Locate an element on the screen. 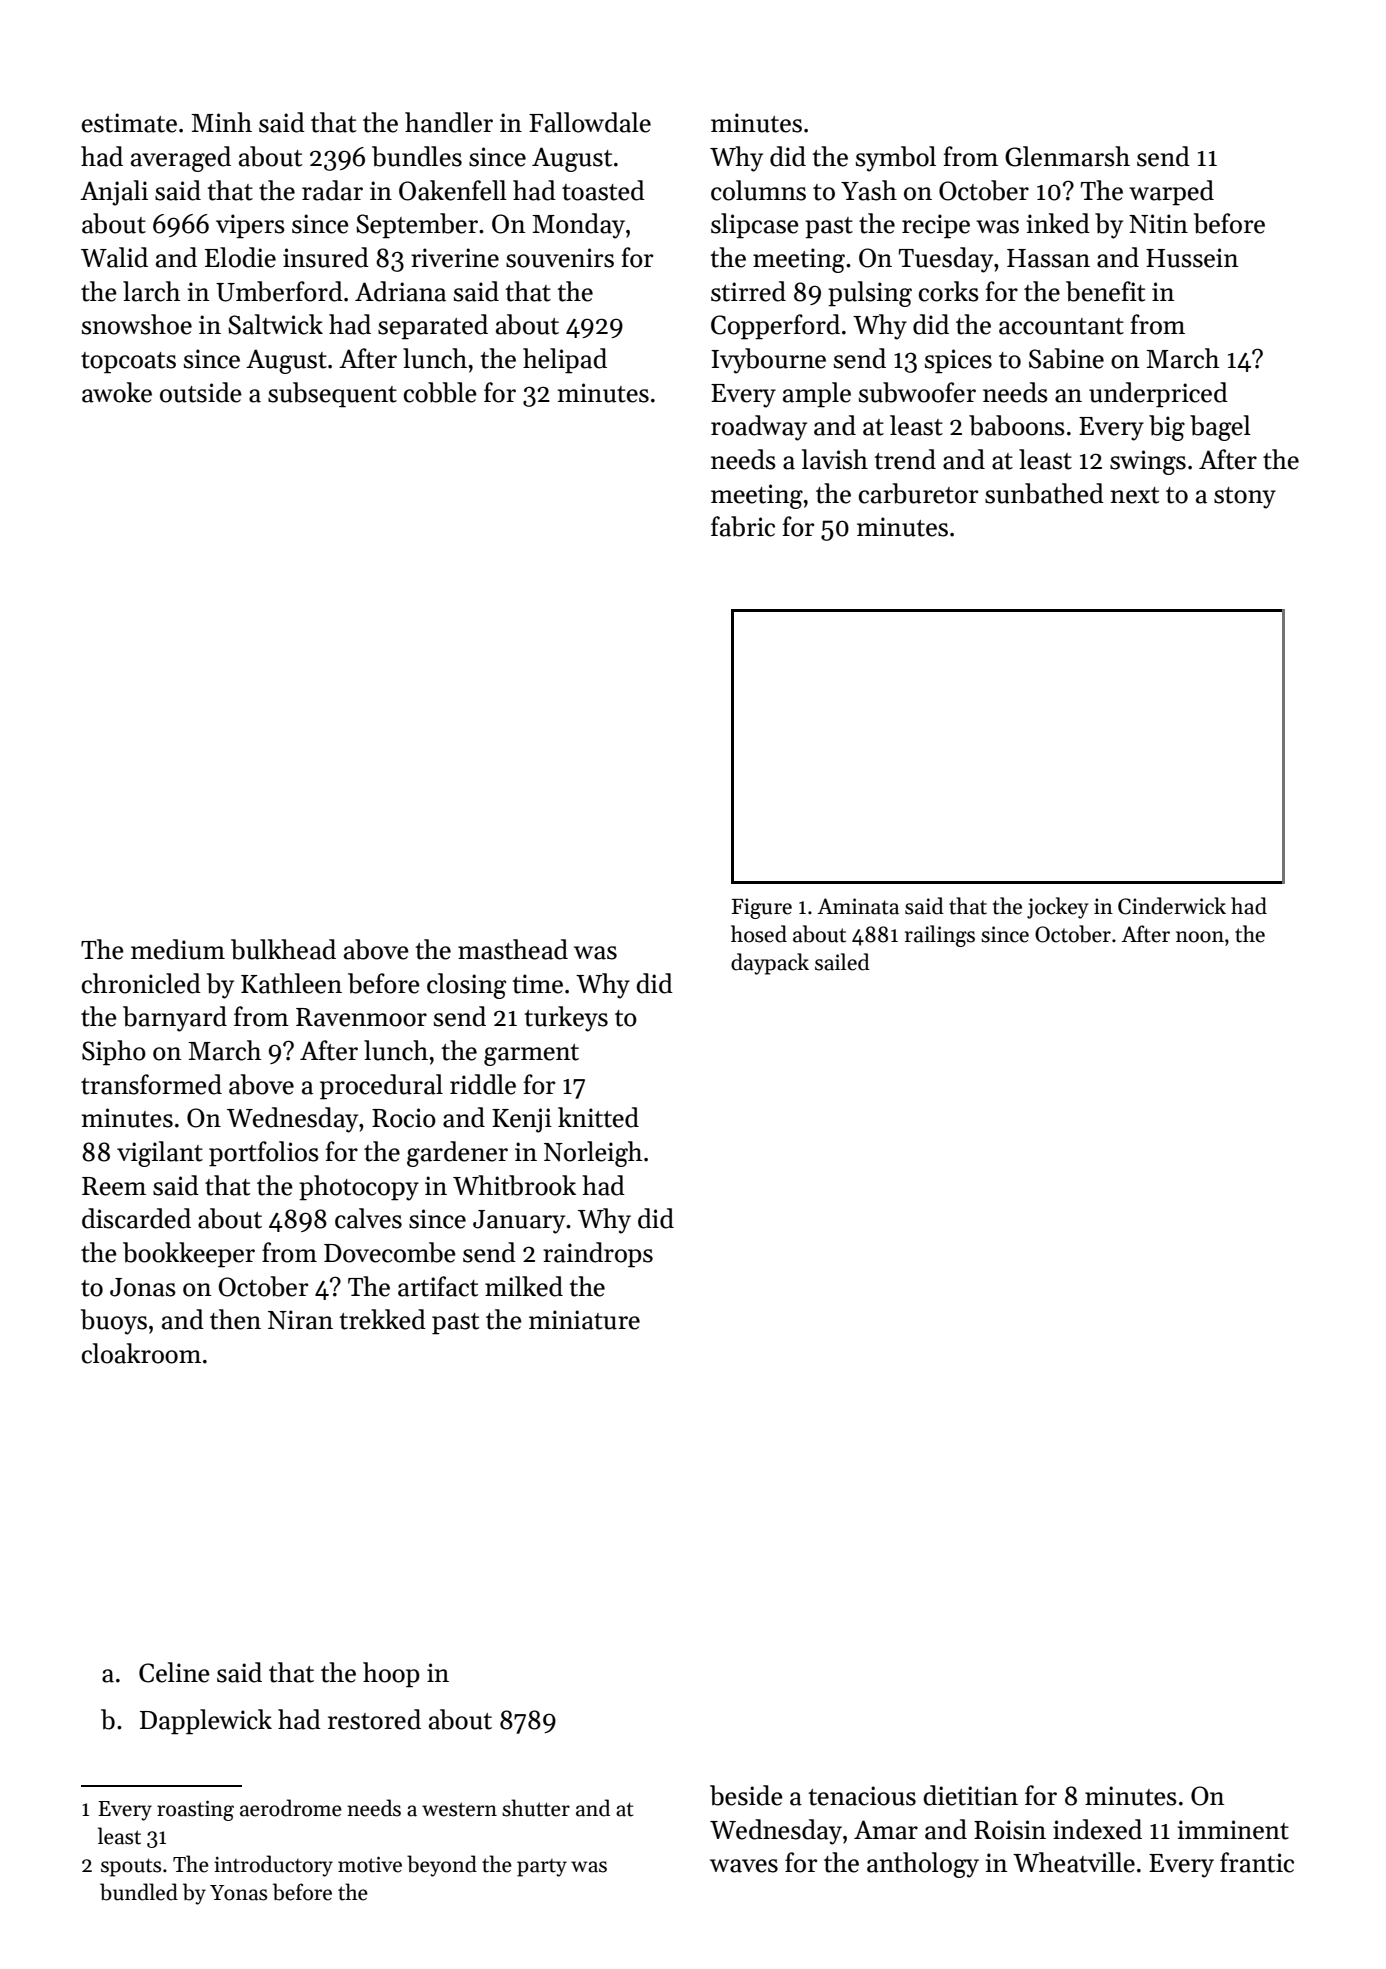 Image resolution: width=1386 pixels, height=1969 pixels. beside is located at coordinates (746, 1795).
